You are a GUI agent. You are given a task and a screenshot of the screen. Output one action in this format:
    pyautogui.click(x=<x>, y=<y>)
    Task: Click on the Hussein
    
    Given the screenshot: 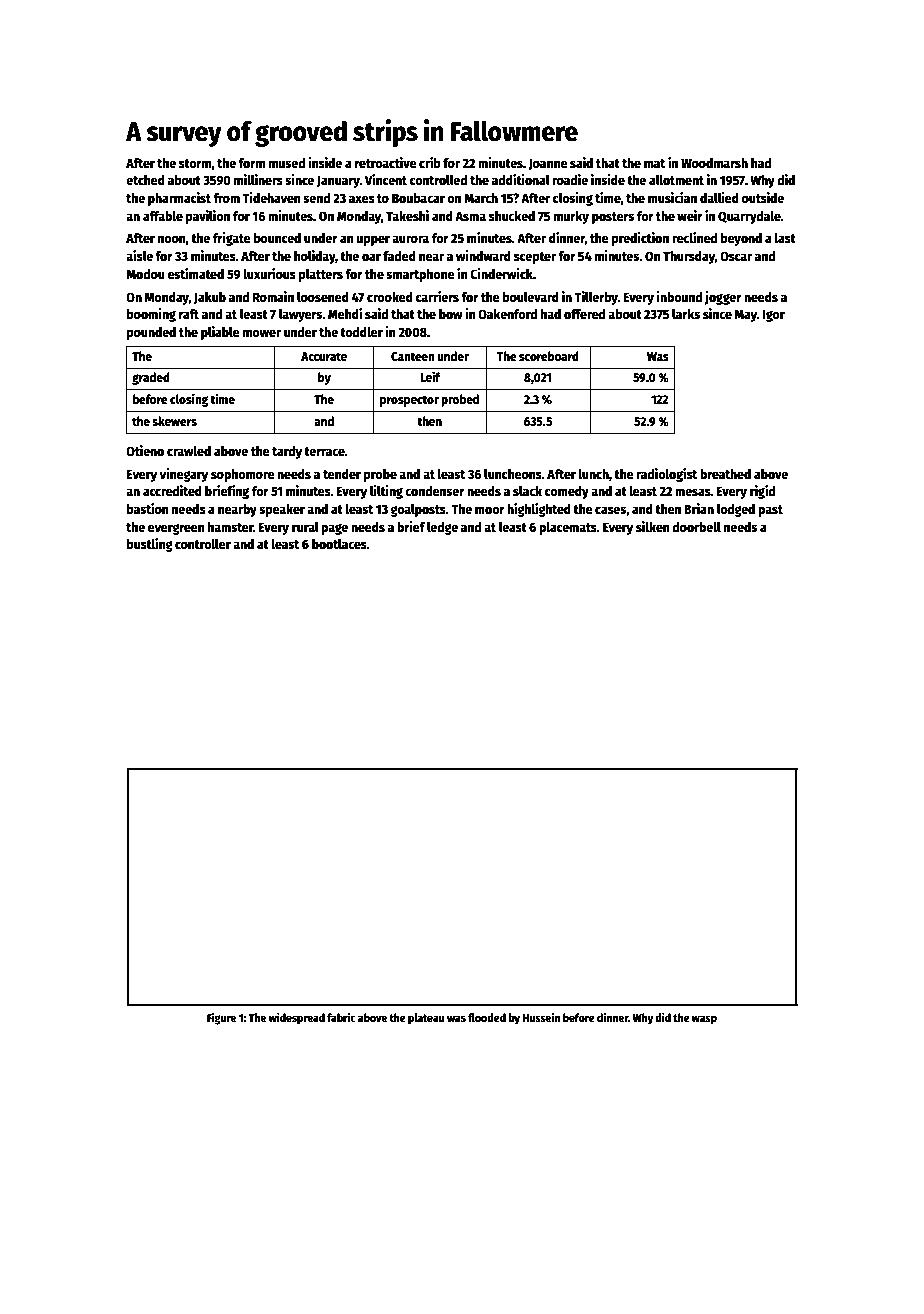 What is the action you would take?
    pyautogui.click(x=541, y=1017)
